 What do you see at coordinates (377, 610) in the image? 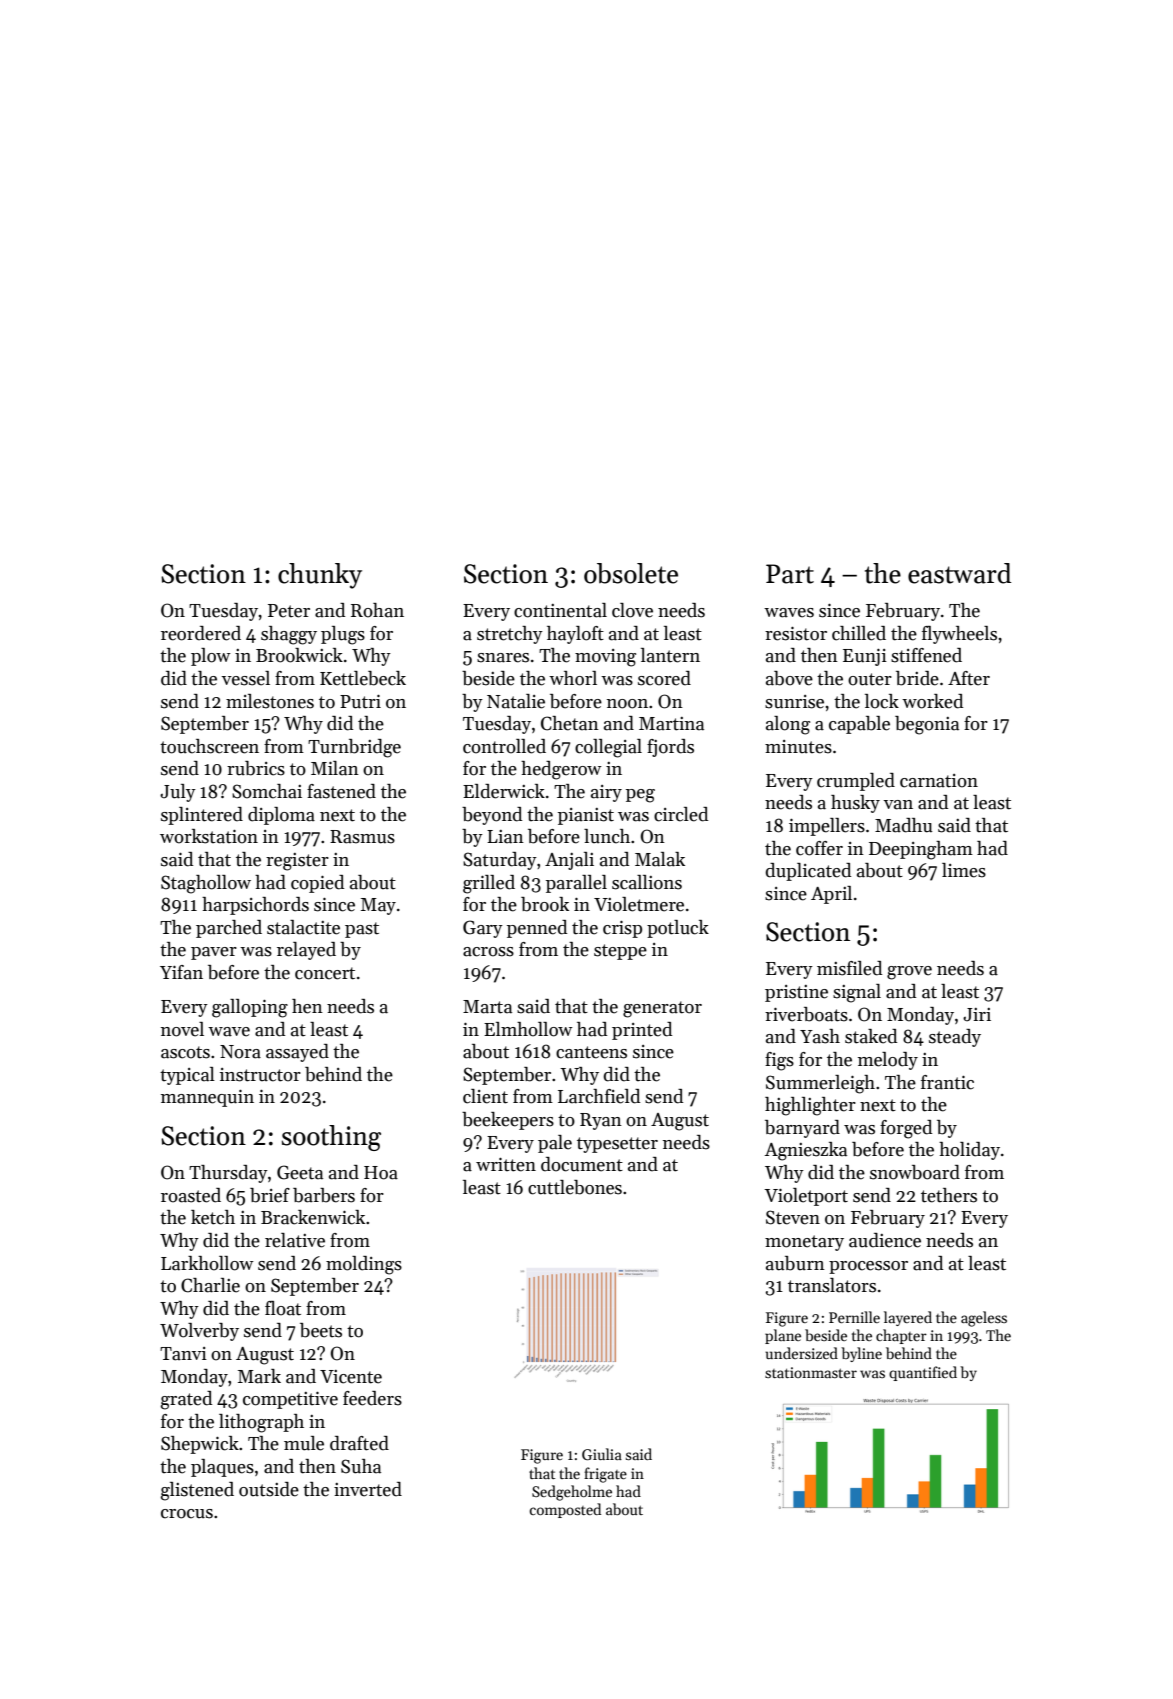
I see `Rohan` at bounding box center [377, 610].
